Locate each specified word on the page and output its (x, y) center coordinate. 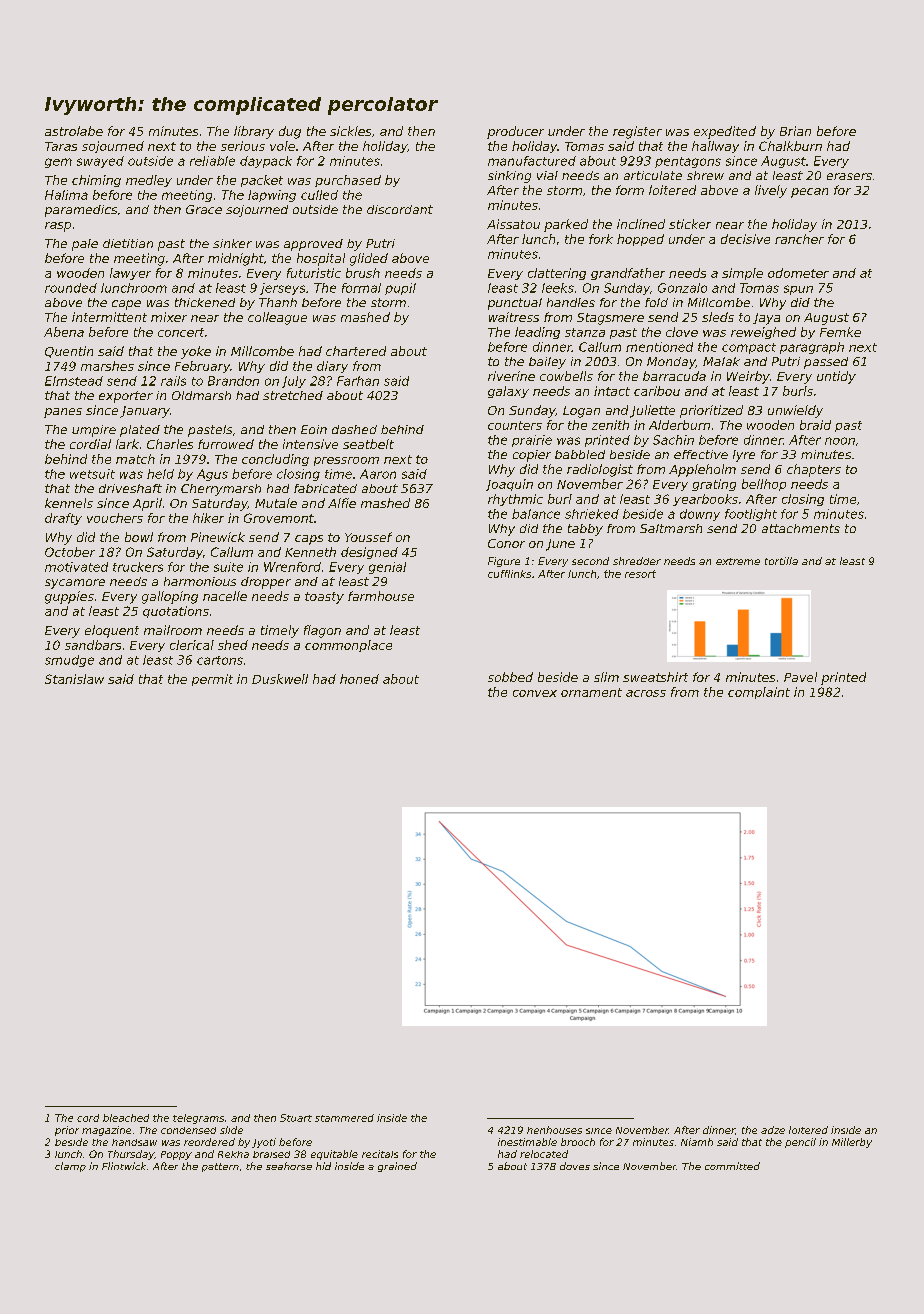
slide (231, 1130)
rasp (58, 227)
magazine (106, 1131)
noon (840, 441)
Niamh (697, 1142)
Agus (212, 475)
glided (369, 259)
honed (359, 679)
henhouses (554, 1130)
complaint (759, 693)
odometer (798, 273)
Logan (581, 412)
